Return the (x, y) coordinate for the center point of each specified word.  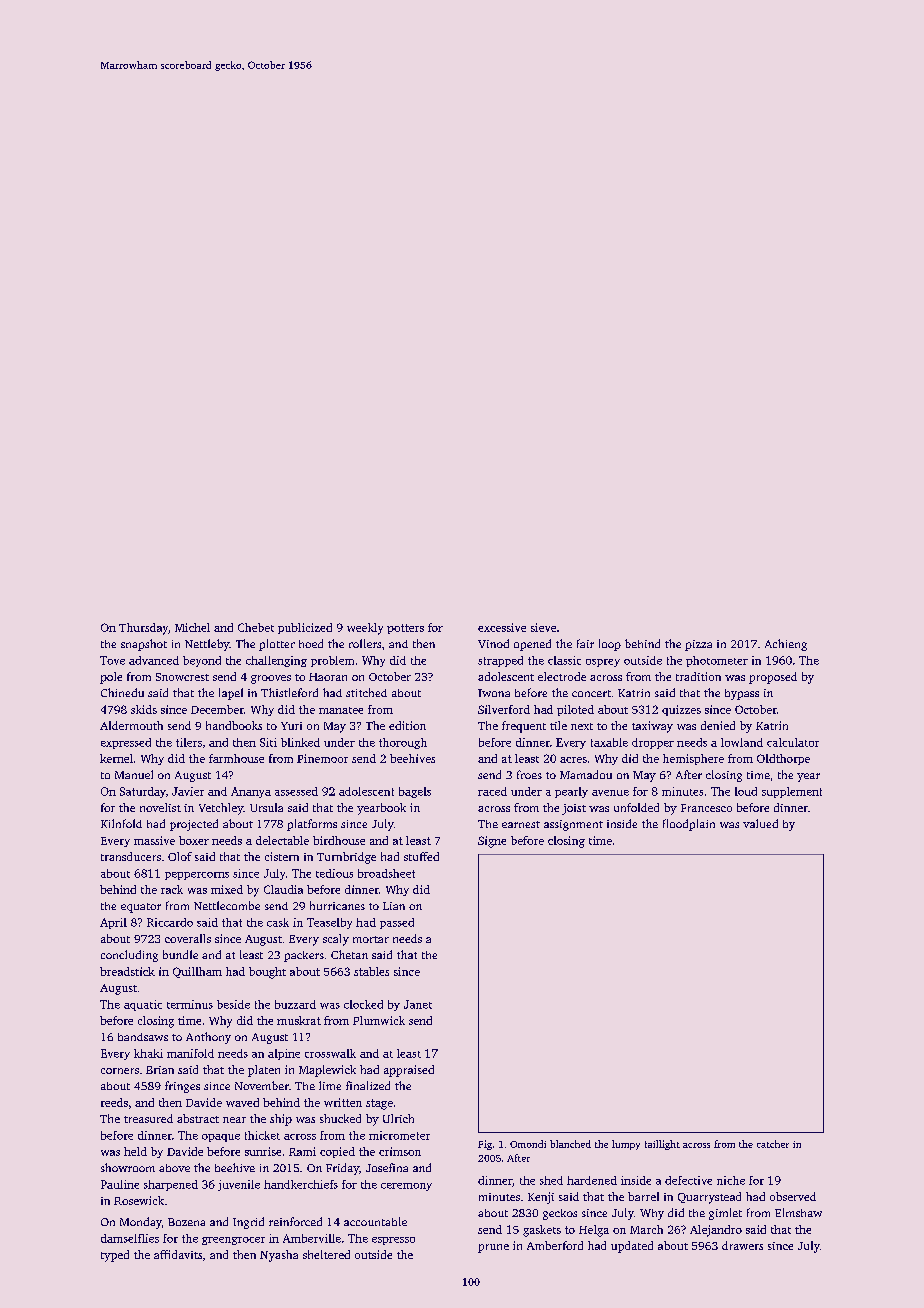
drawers (742, 1245)
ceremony (406, 1187)
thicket (262, 1135)
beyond (202, 661)
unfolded (636, 807)
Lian (394, 906)
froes (529, 774)
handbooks (234, 725)
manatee (341, 710)
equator (141, 908)
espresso (393, 1241)
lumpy (626, 1145)
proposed (773, 678)
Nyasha (279, 1256)
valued (760, 823)
